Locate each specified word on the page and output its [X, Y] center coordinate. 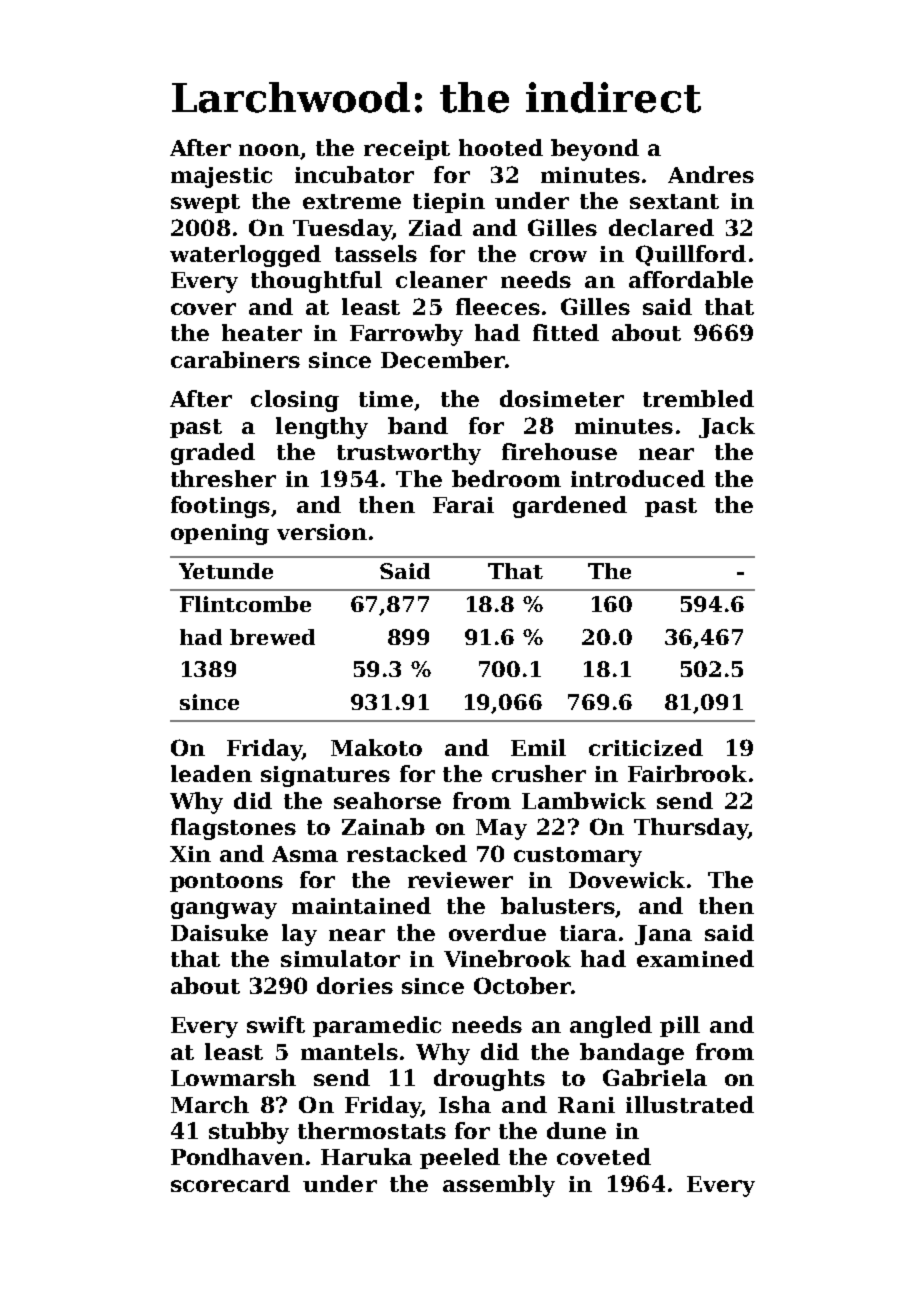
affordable [691, 279]
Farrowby [406, 335]
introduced [638, 478]
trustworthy [409, 454]
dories [355, 985]
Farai [463, 505]
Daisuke [219, 932]
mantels [349, 1051]
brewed [272, 637]
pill [680, 1026]
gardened [570, 507]
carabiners [235, 359]
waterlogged [245, 256]
